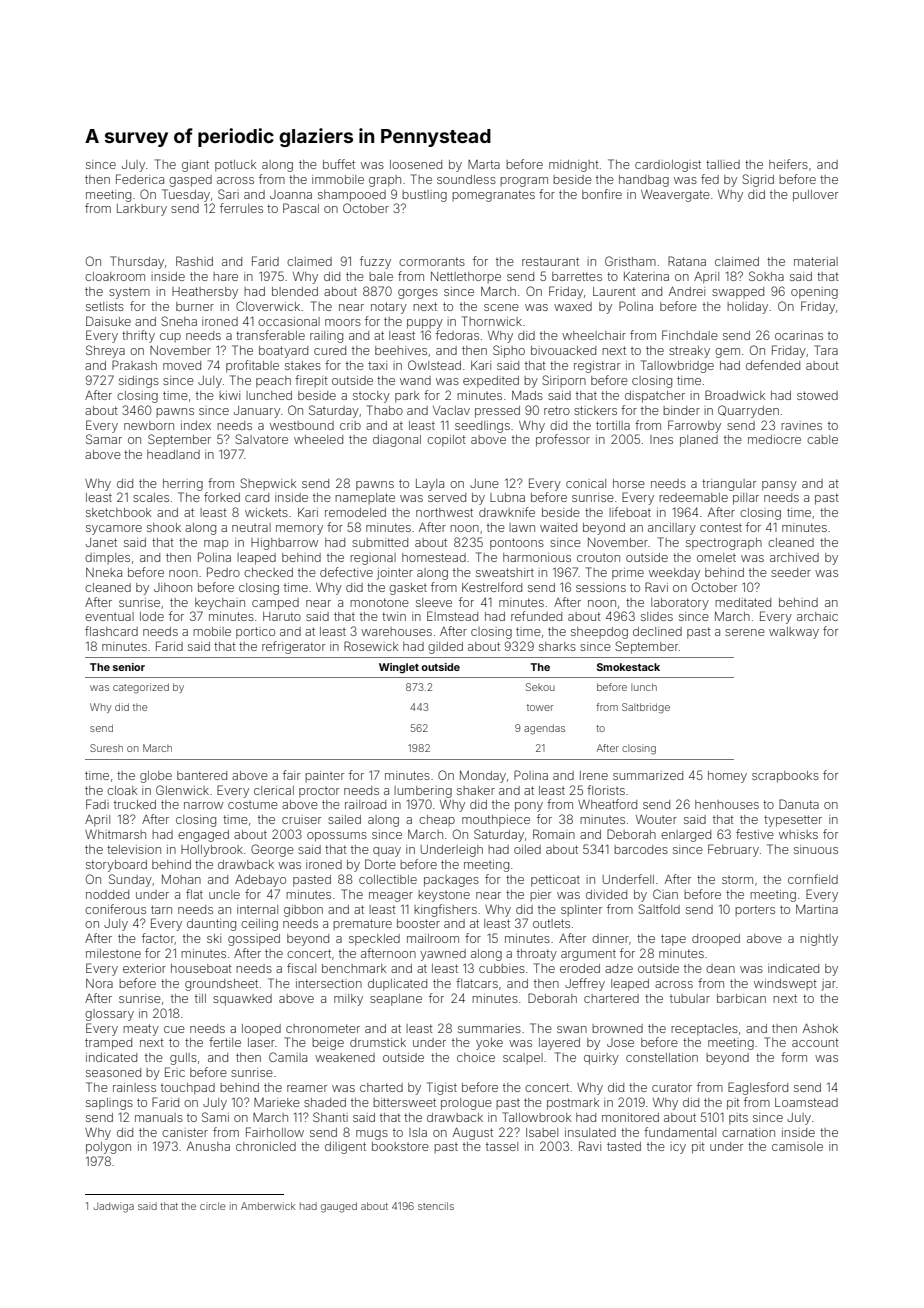  What do you see at coordinates (378, 1042) in the image?
I see `drumstick` at bounding box center [378, 1042].
